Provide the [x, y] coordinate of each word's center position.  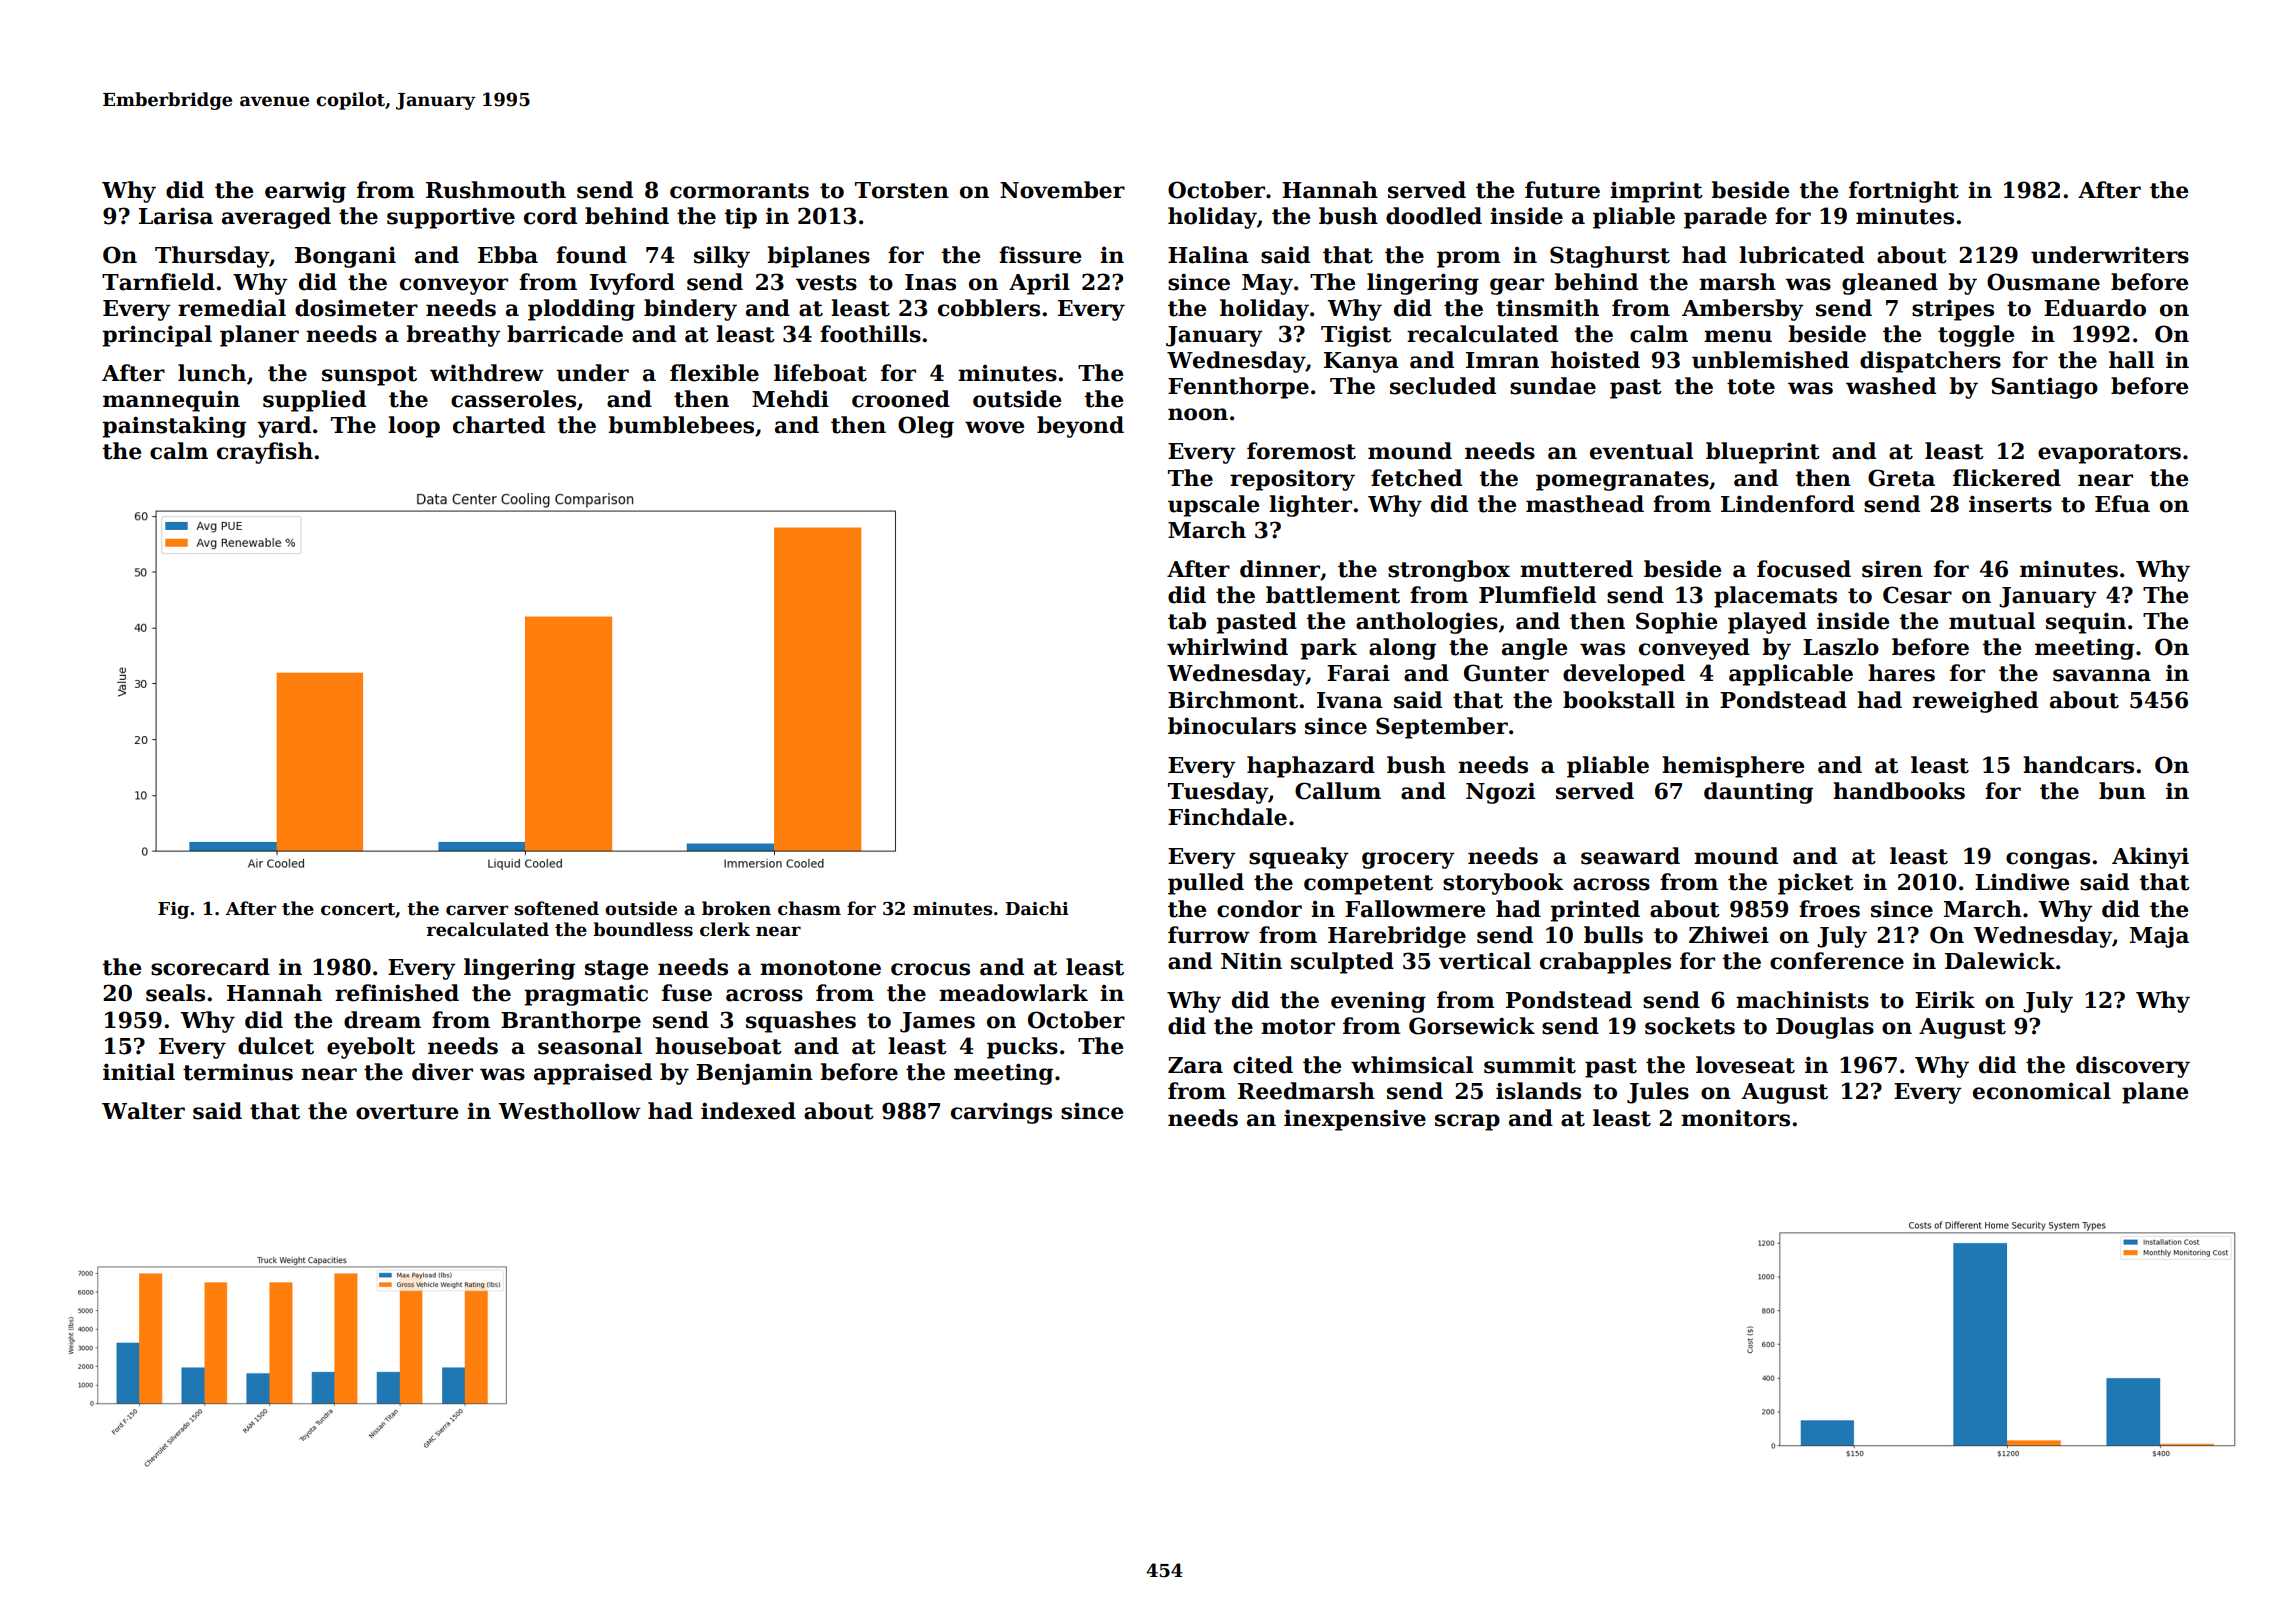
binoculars [1232, 726]
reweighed [1975, 702]
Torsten [902, 190]
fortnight [1904, 192]
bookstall [1619, 700]
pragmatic [586, 995]
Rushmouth [496, 190]
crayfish [265, 453]
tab [1187, 621]
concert [358, 909]
